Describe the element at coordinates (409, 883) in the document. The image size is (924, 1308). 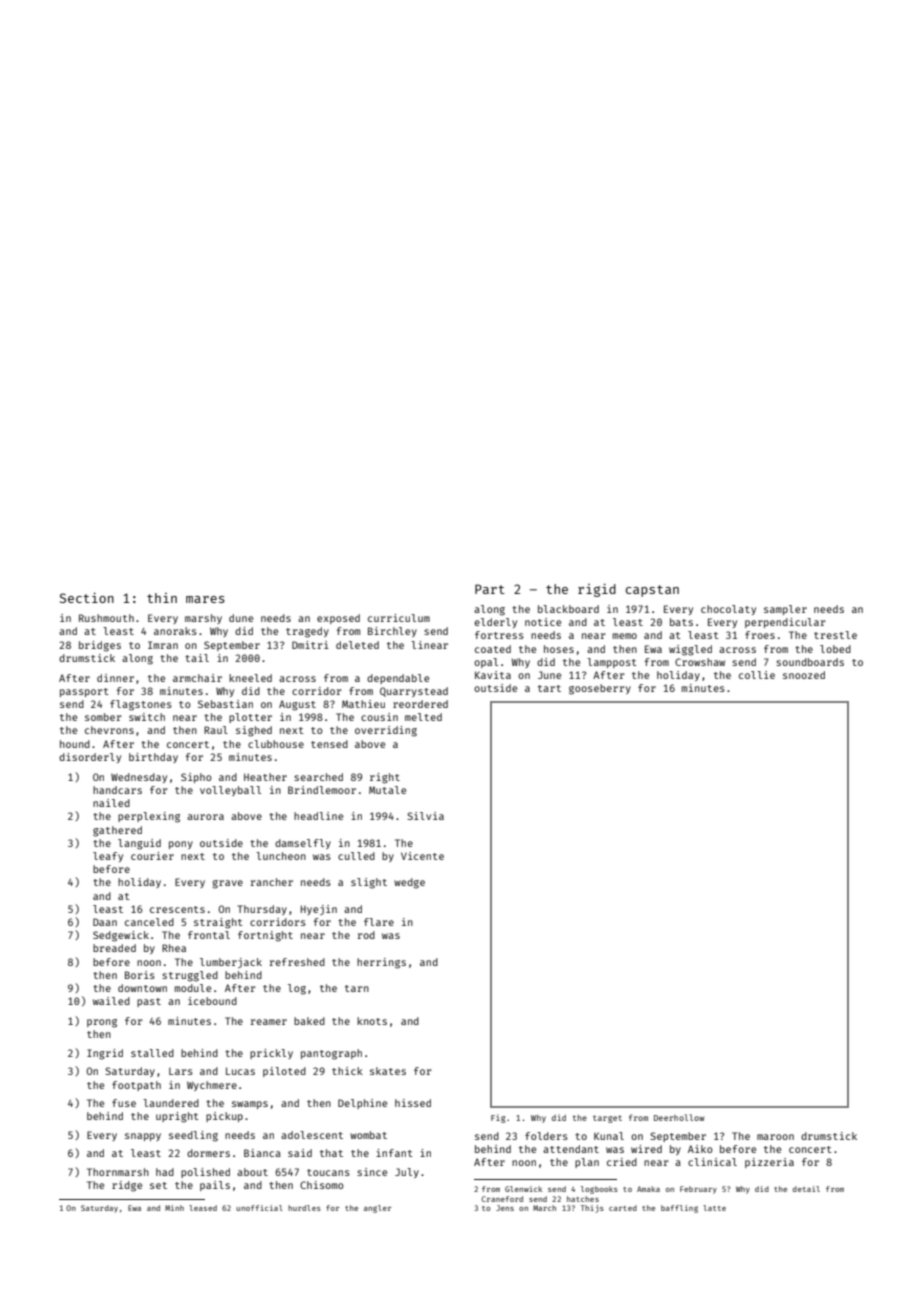
I see `wedge` at that location.
